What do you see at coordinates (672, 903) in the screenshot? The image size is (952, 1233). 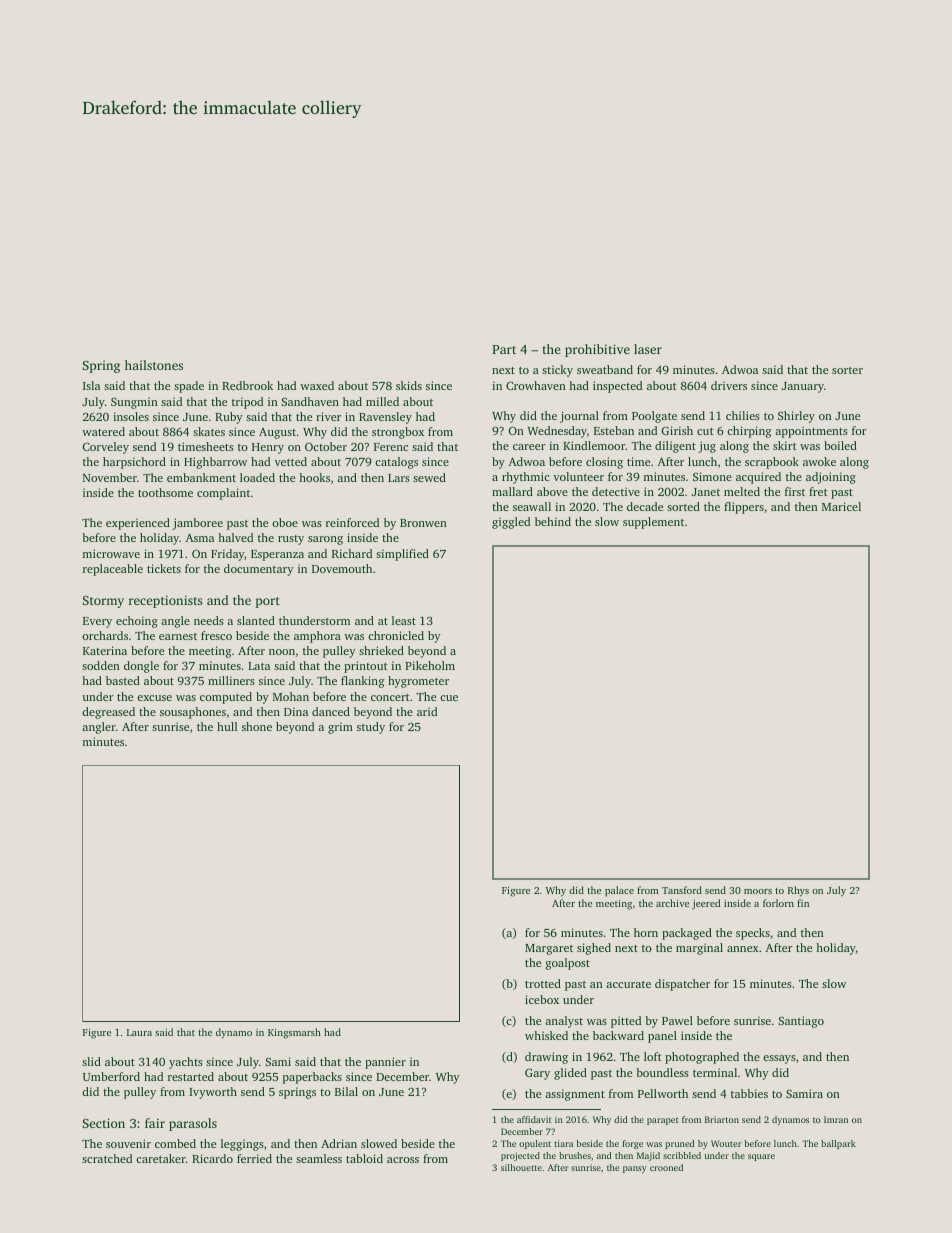 I see `archive` at bounding box center [672, 903].
